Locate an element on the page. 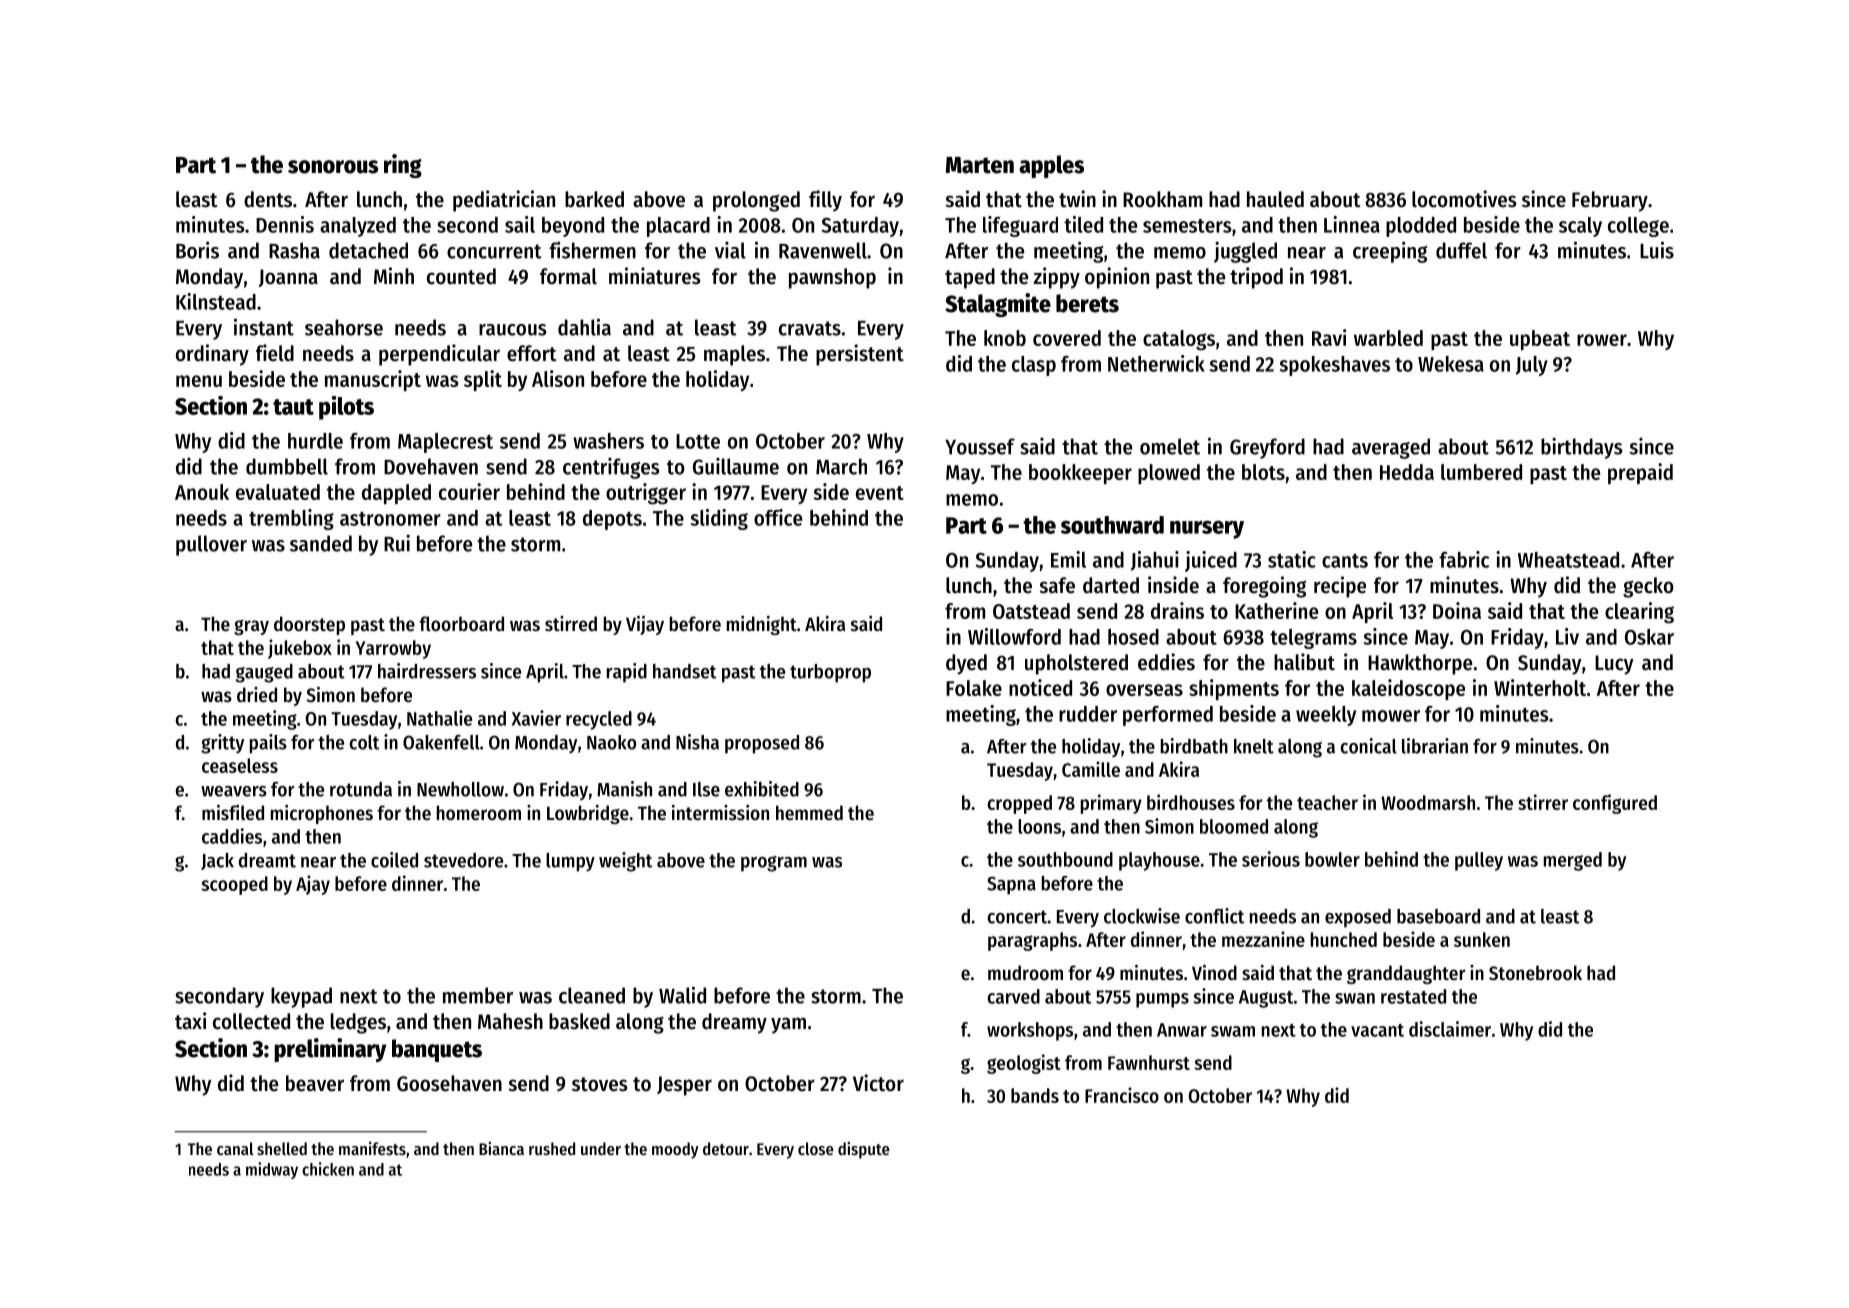  librarian is located at coordinates (1435, 746).
